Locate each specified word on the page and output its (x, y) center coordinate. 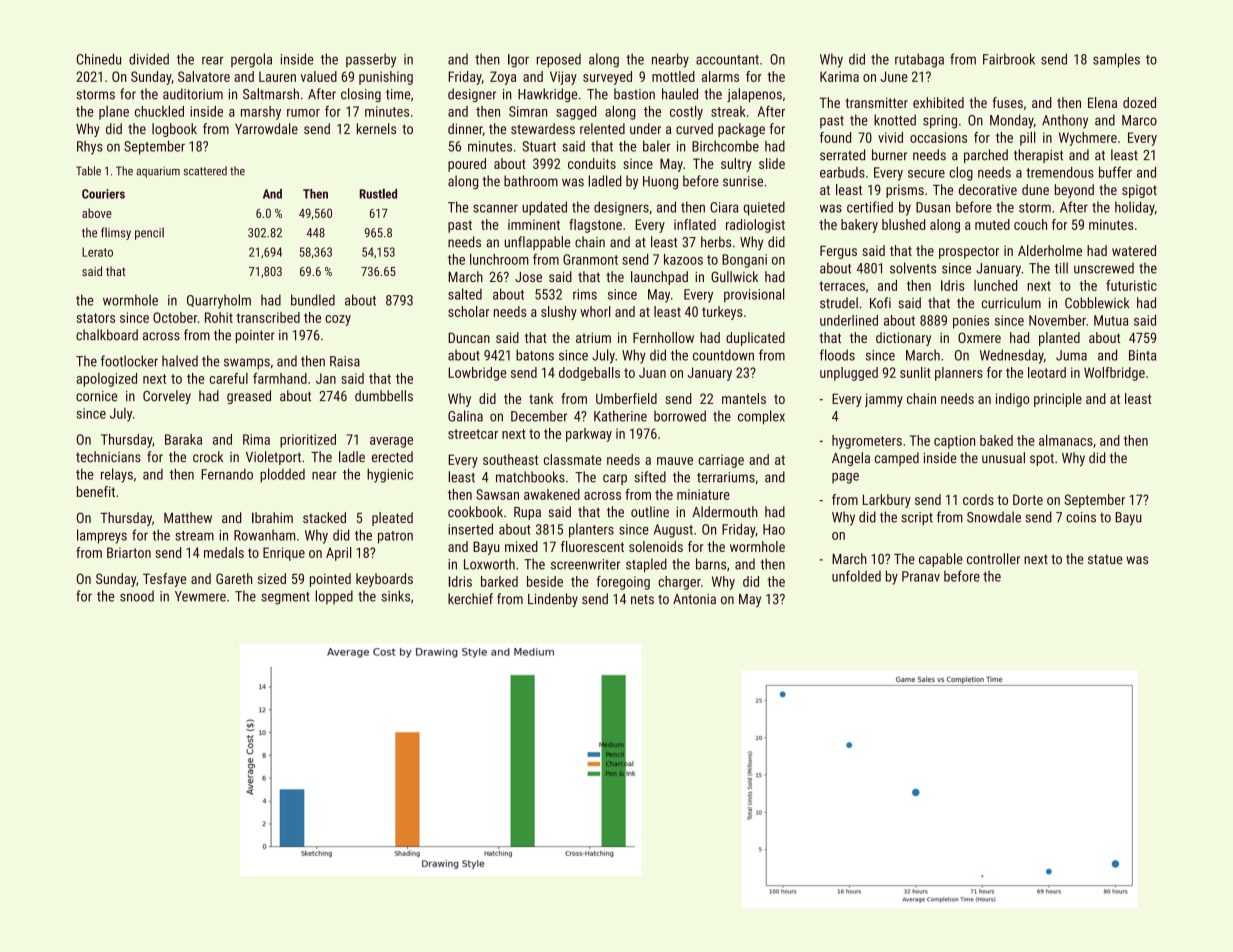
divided (149, 59)
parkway (589, 435)
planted (1059, 339)
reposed (558, 61)
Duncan (469, 338)
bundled (313, 300)
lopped (334, 597)
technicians (108, 456)
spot (1042, 460)
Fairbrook (1009, 59)
